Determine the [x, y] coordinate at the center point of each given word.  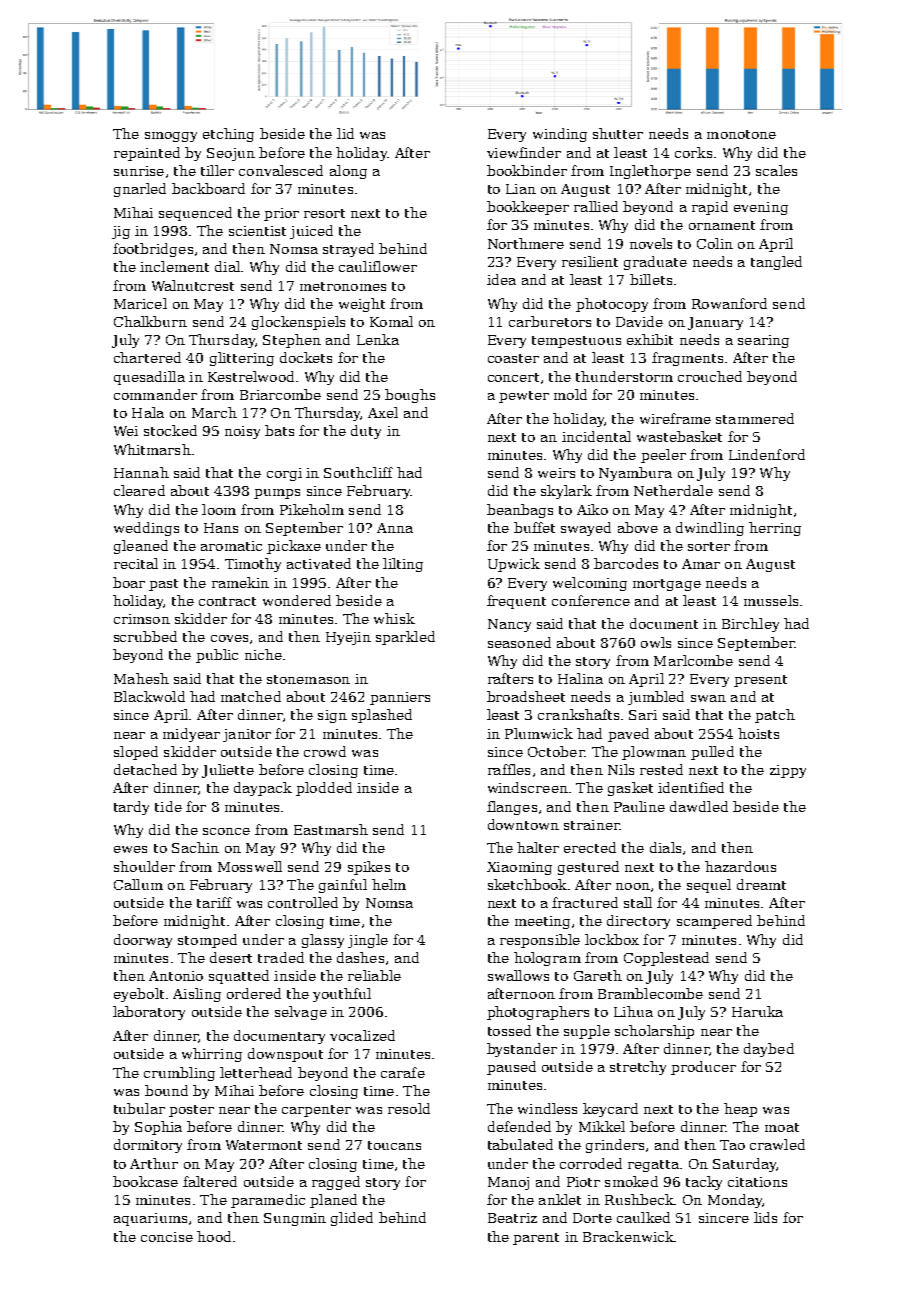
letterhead [256, 1072]
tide [168, 806]
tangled [776, 263]
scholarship [654, 1032]
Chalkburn [150, 321]
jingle [368, 941]
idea [501, 279]
